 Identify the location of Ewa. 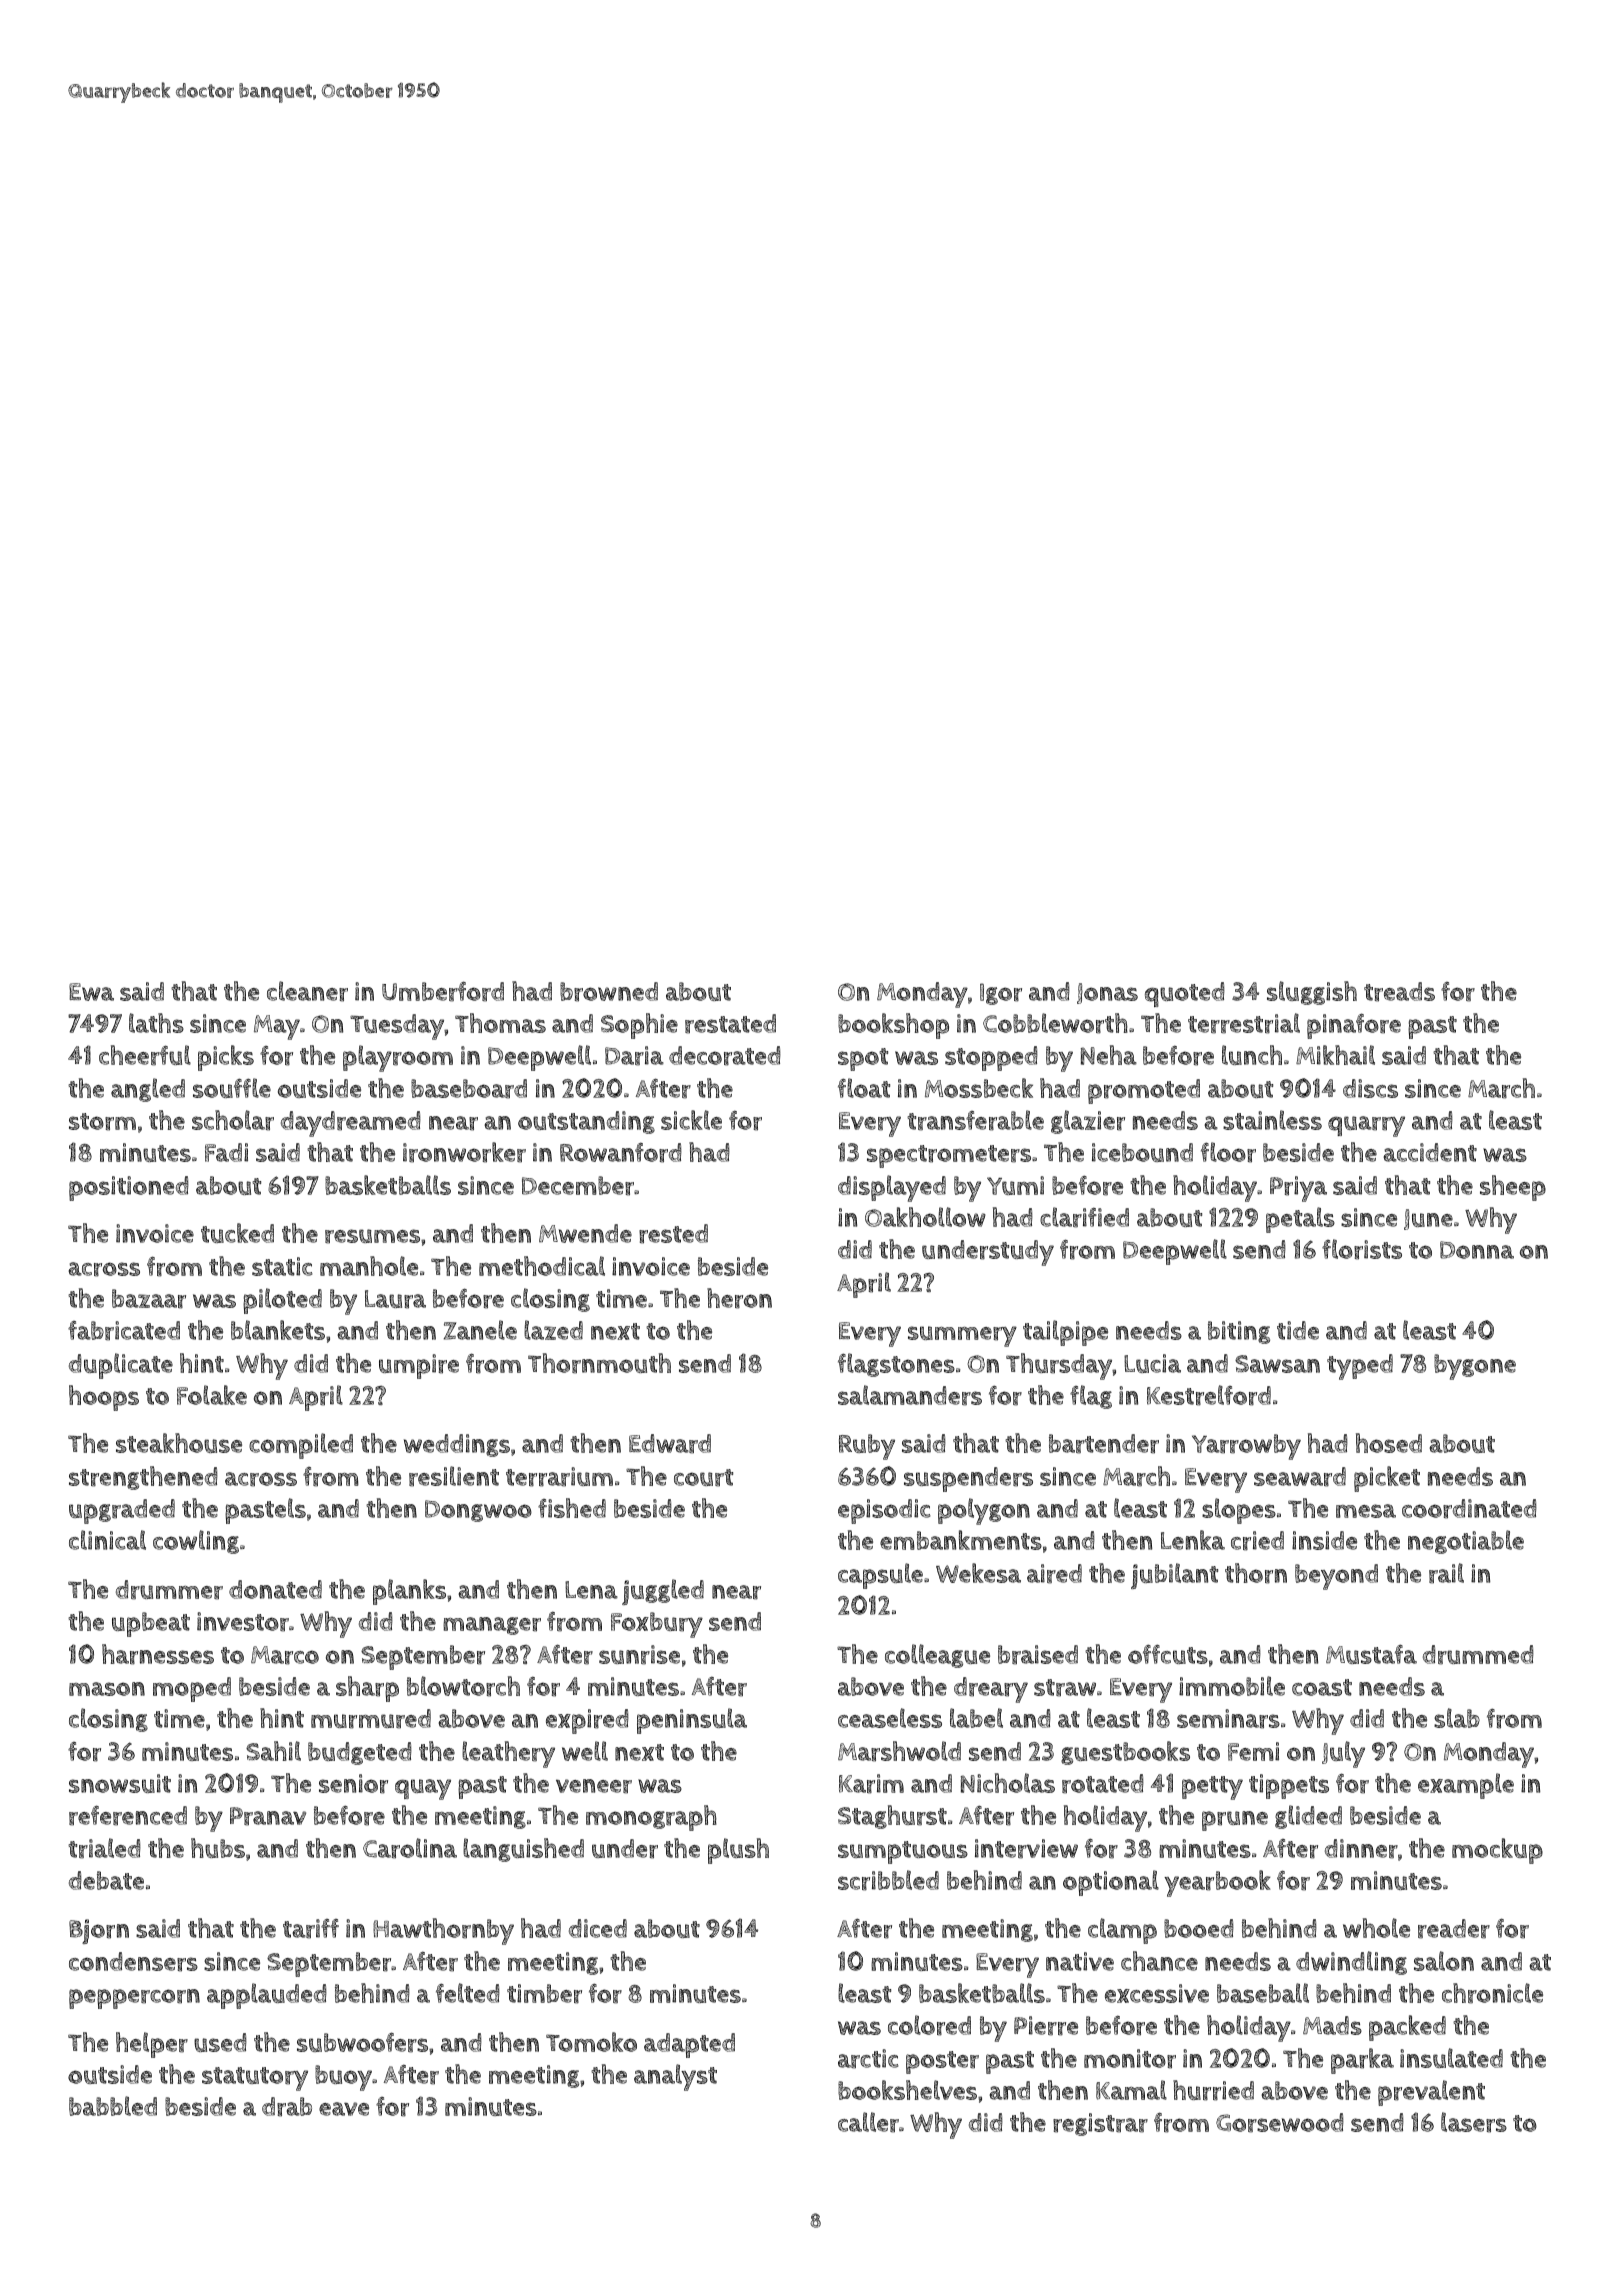
(91, 992).
